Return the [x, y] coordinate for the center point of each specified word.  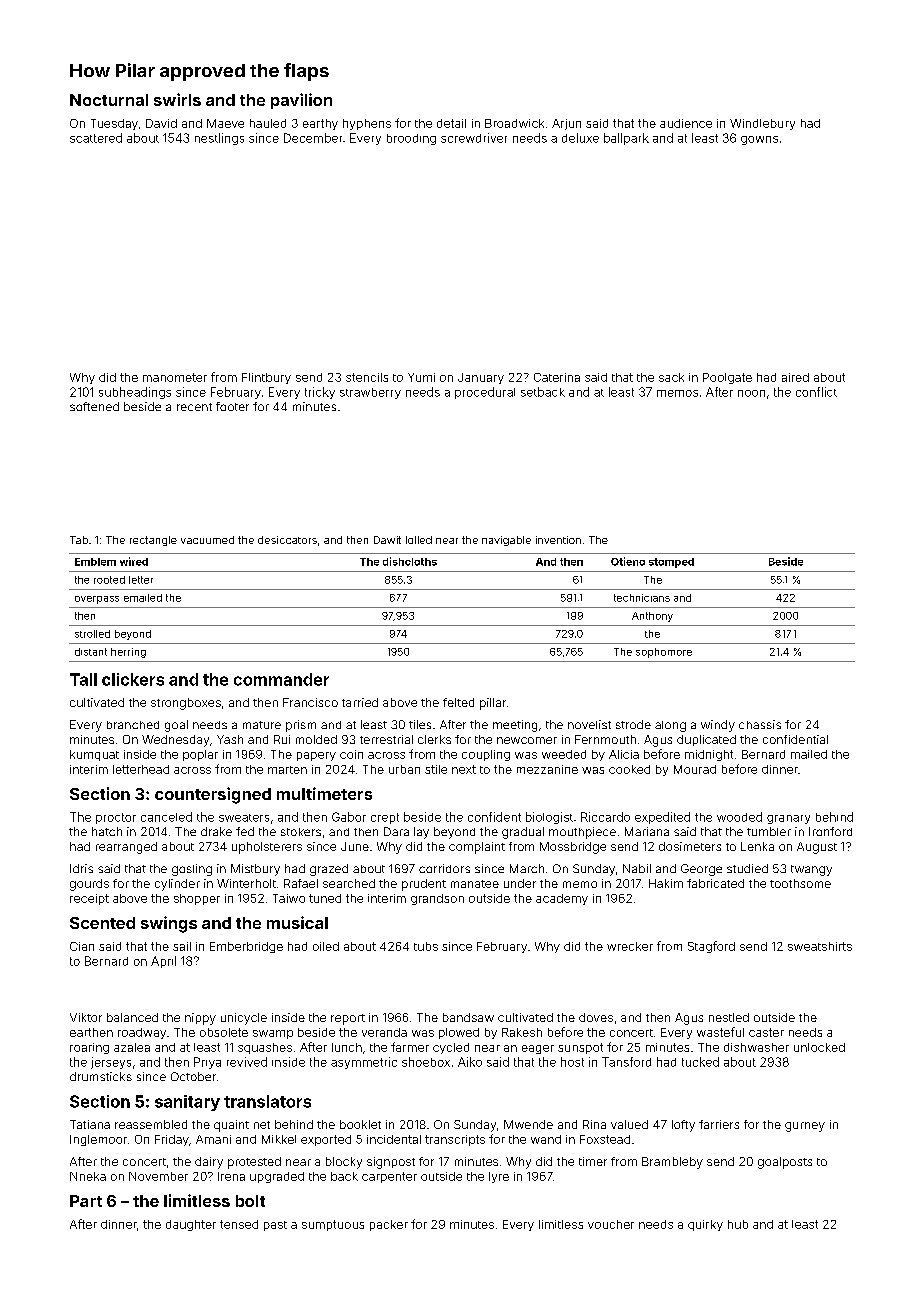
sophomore [664, 653]
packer [389, 1225]
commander [281, 679]
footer [232, 406]
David [161, 123]
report [348, 1019]
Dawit [387, 540]
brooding [411, 139]
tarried [360, 702]
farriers [719, 1124]
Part [86, 1201]
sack [671, 377]
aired [795, 377]
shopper [197, 899]
